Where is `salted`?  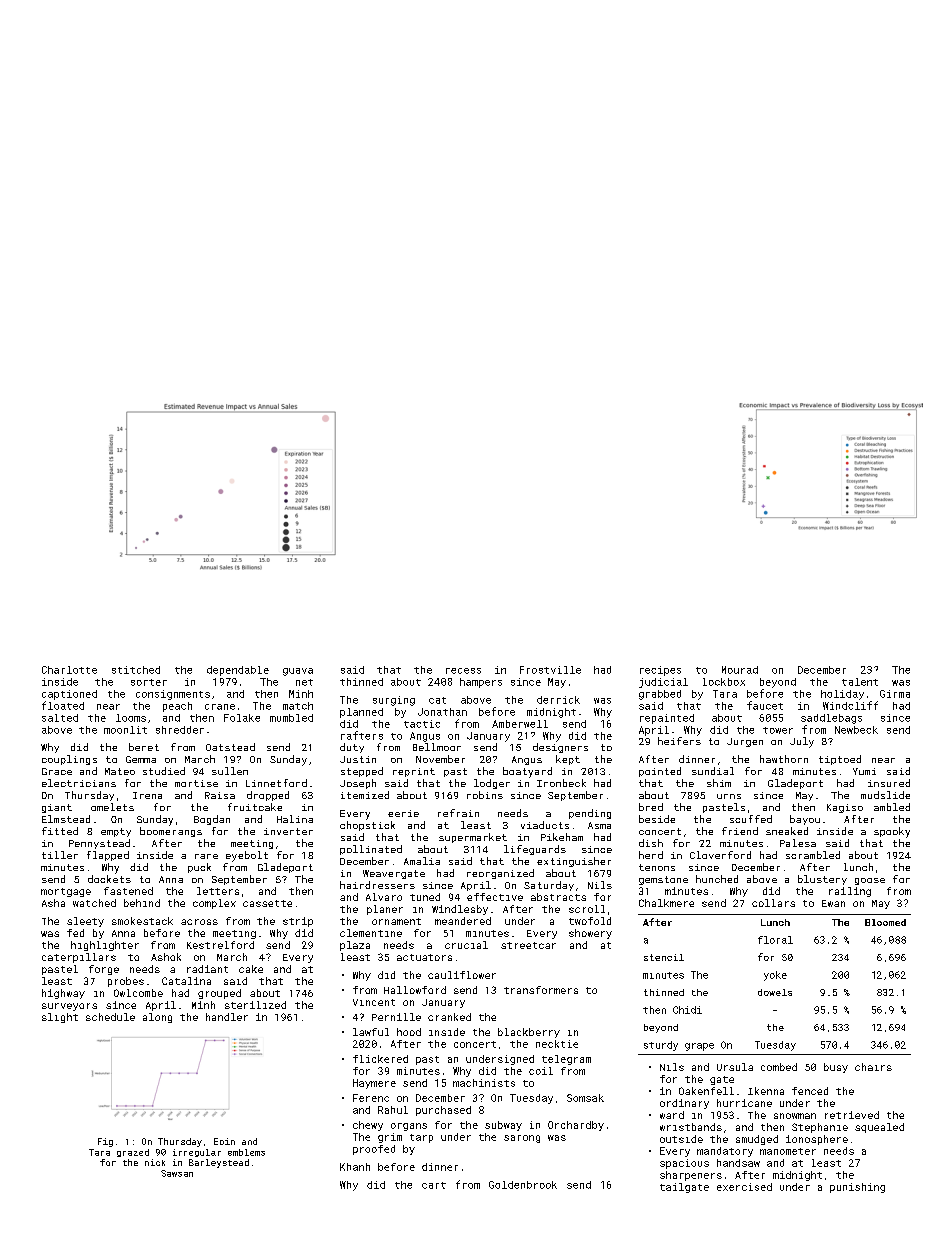
salted is located at coordinates (60, 718).
